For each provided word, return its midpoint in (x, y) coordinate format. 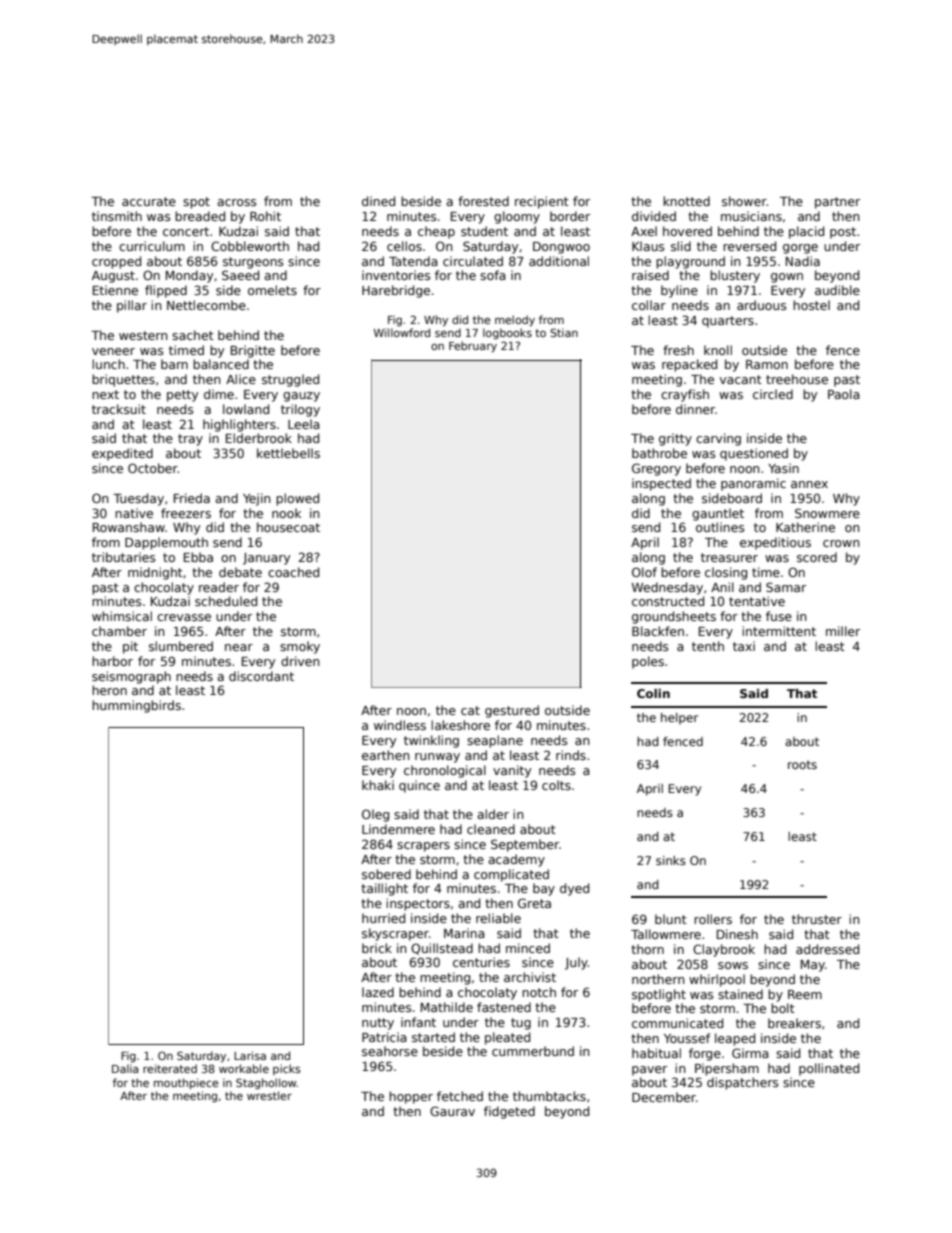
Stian (564, 332)
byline (679, 291)
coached (293, 572)
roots (802, 764)
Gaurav (452, 1111)
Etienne (115, 290)
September (525, 845)
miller (843, 631)
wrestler (269, 1095)
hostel (811, 305)
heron (109, 690)
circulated (473, 261)
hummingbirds (136, 706)
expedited (122, 454)
